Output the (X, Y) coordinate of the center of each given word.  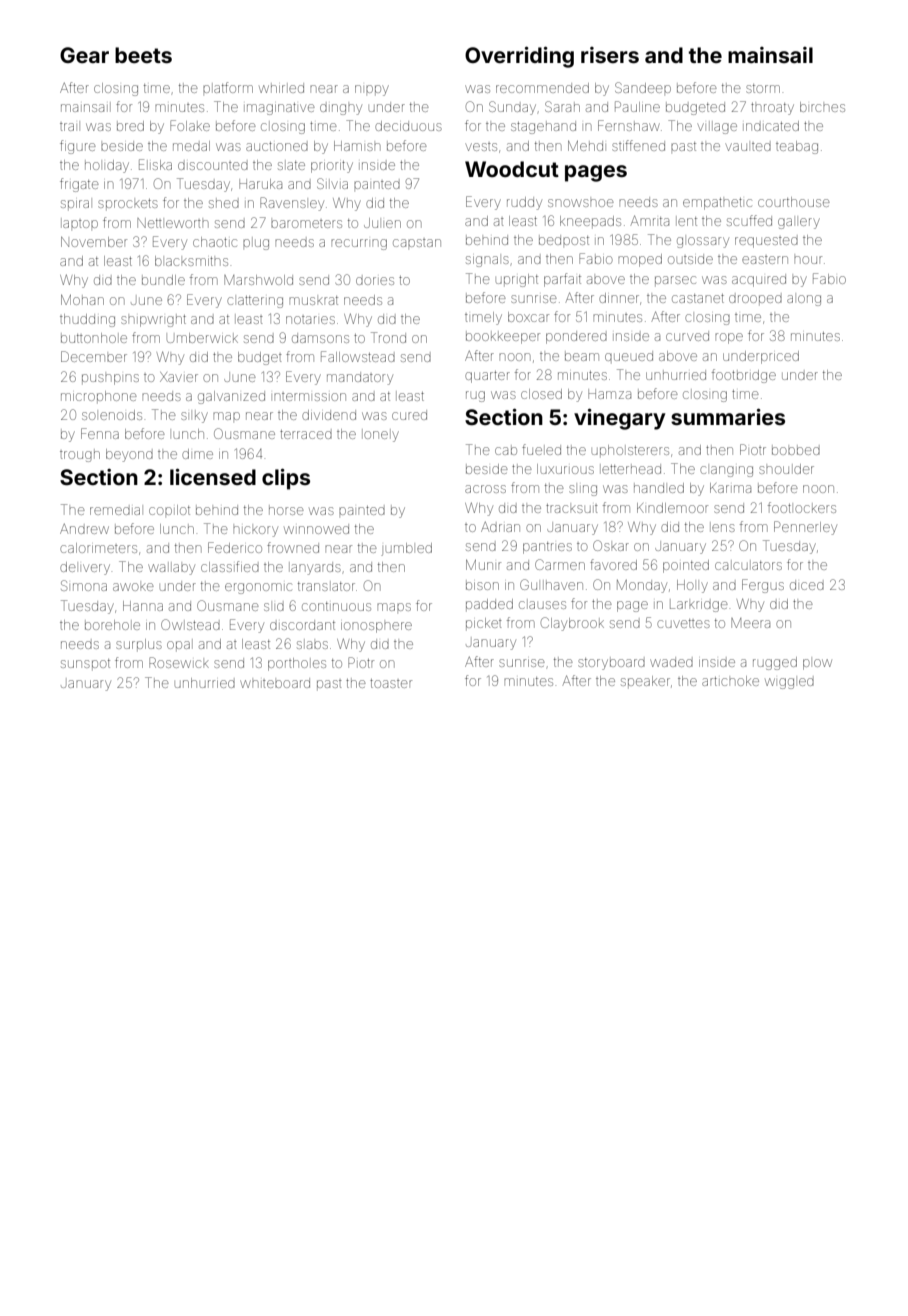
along (804, 300)
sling (583, 490)
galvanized (231, 397)
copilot (169, 510)
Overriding (519, 57)
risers (610, 55)
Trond (388, 337)
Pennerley (805, 528)
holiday (107, 166)
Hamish (357, 146)
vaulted (748, 147)
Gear (84, 55)
